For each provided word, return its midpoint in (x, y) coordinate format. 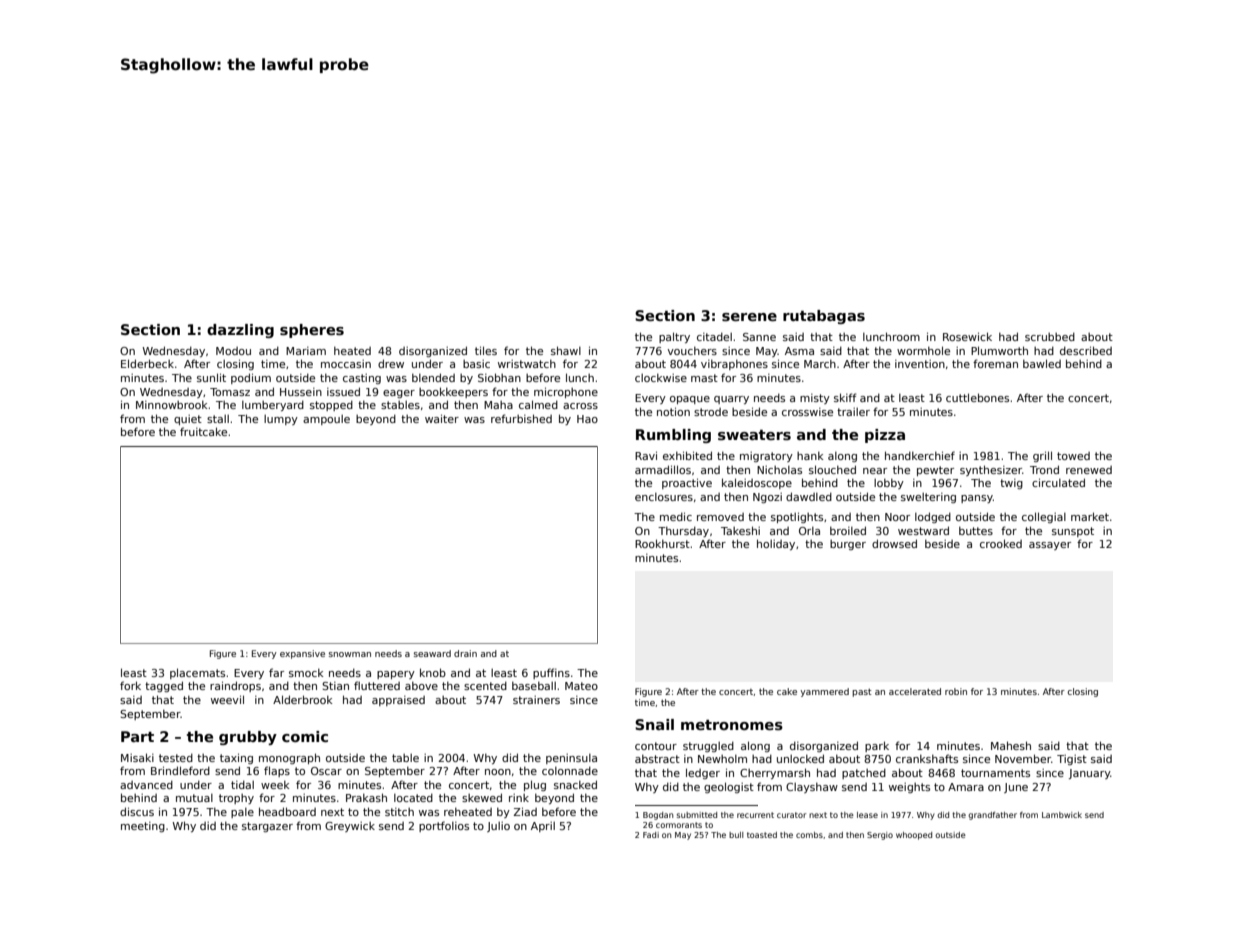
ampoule (326, 420)
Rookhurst (662, 543)
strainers (536, 700)
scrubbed (1050, 336)
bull (736, 835)
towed (1073, 456)
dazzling (240, 331)
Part (137, 736)
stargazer (267, 827)
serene (749, 317)
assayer (1050, 546)
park (877, 746)
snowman (350, 654)
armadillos (663, 469)
